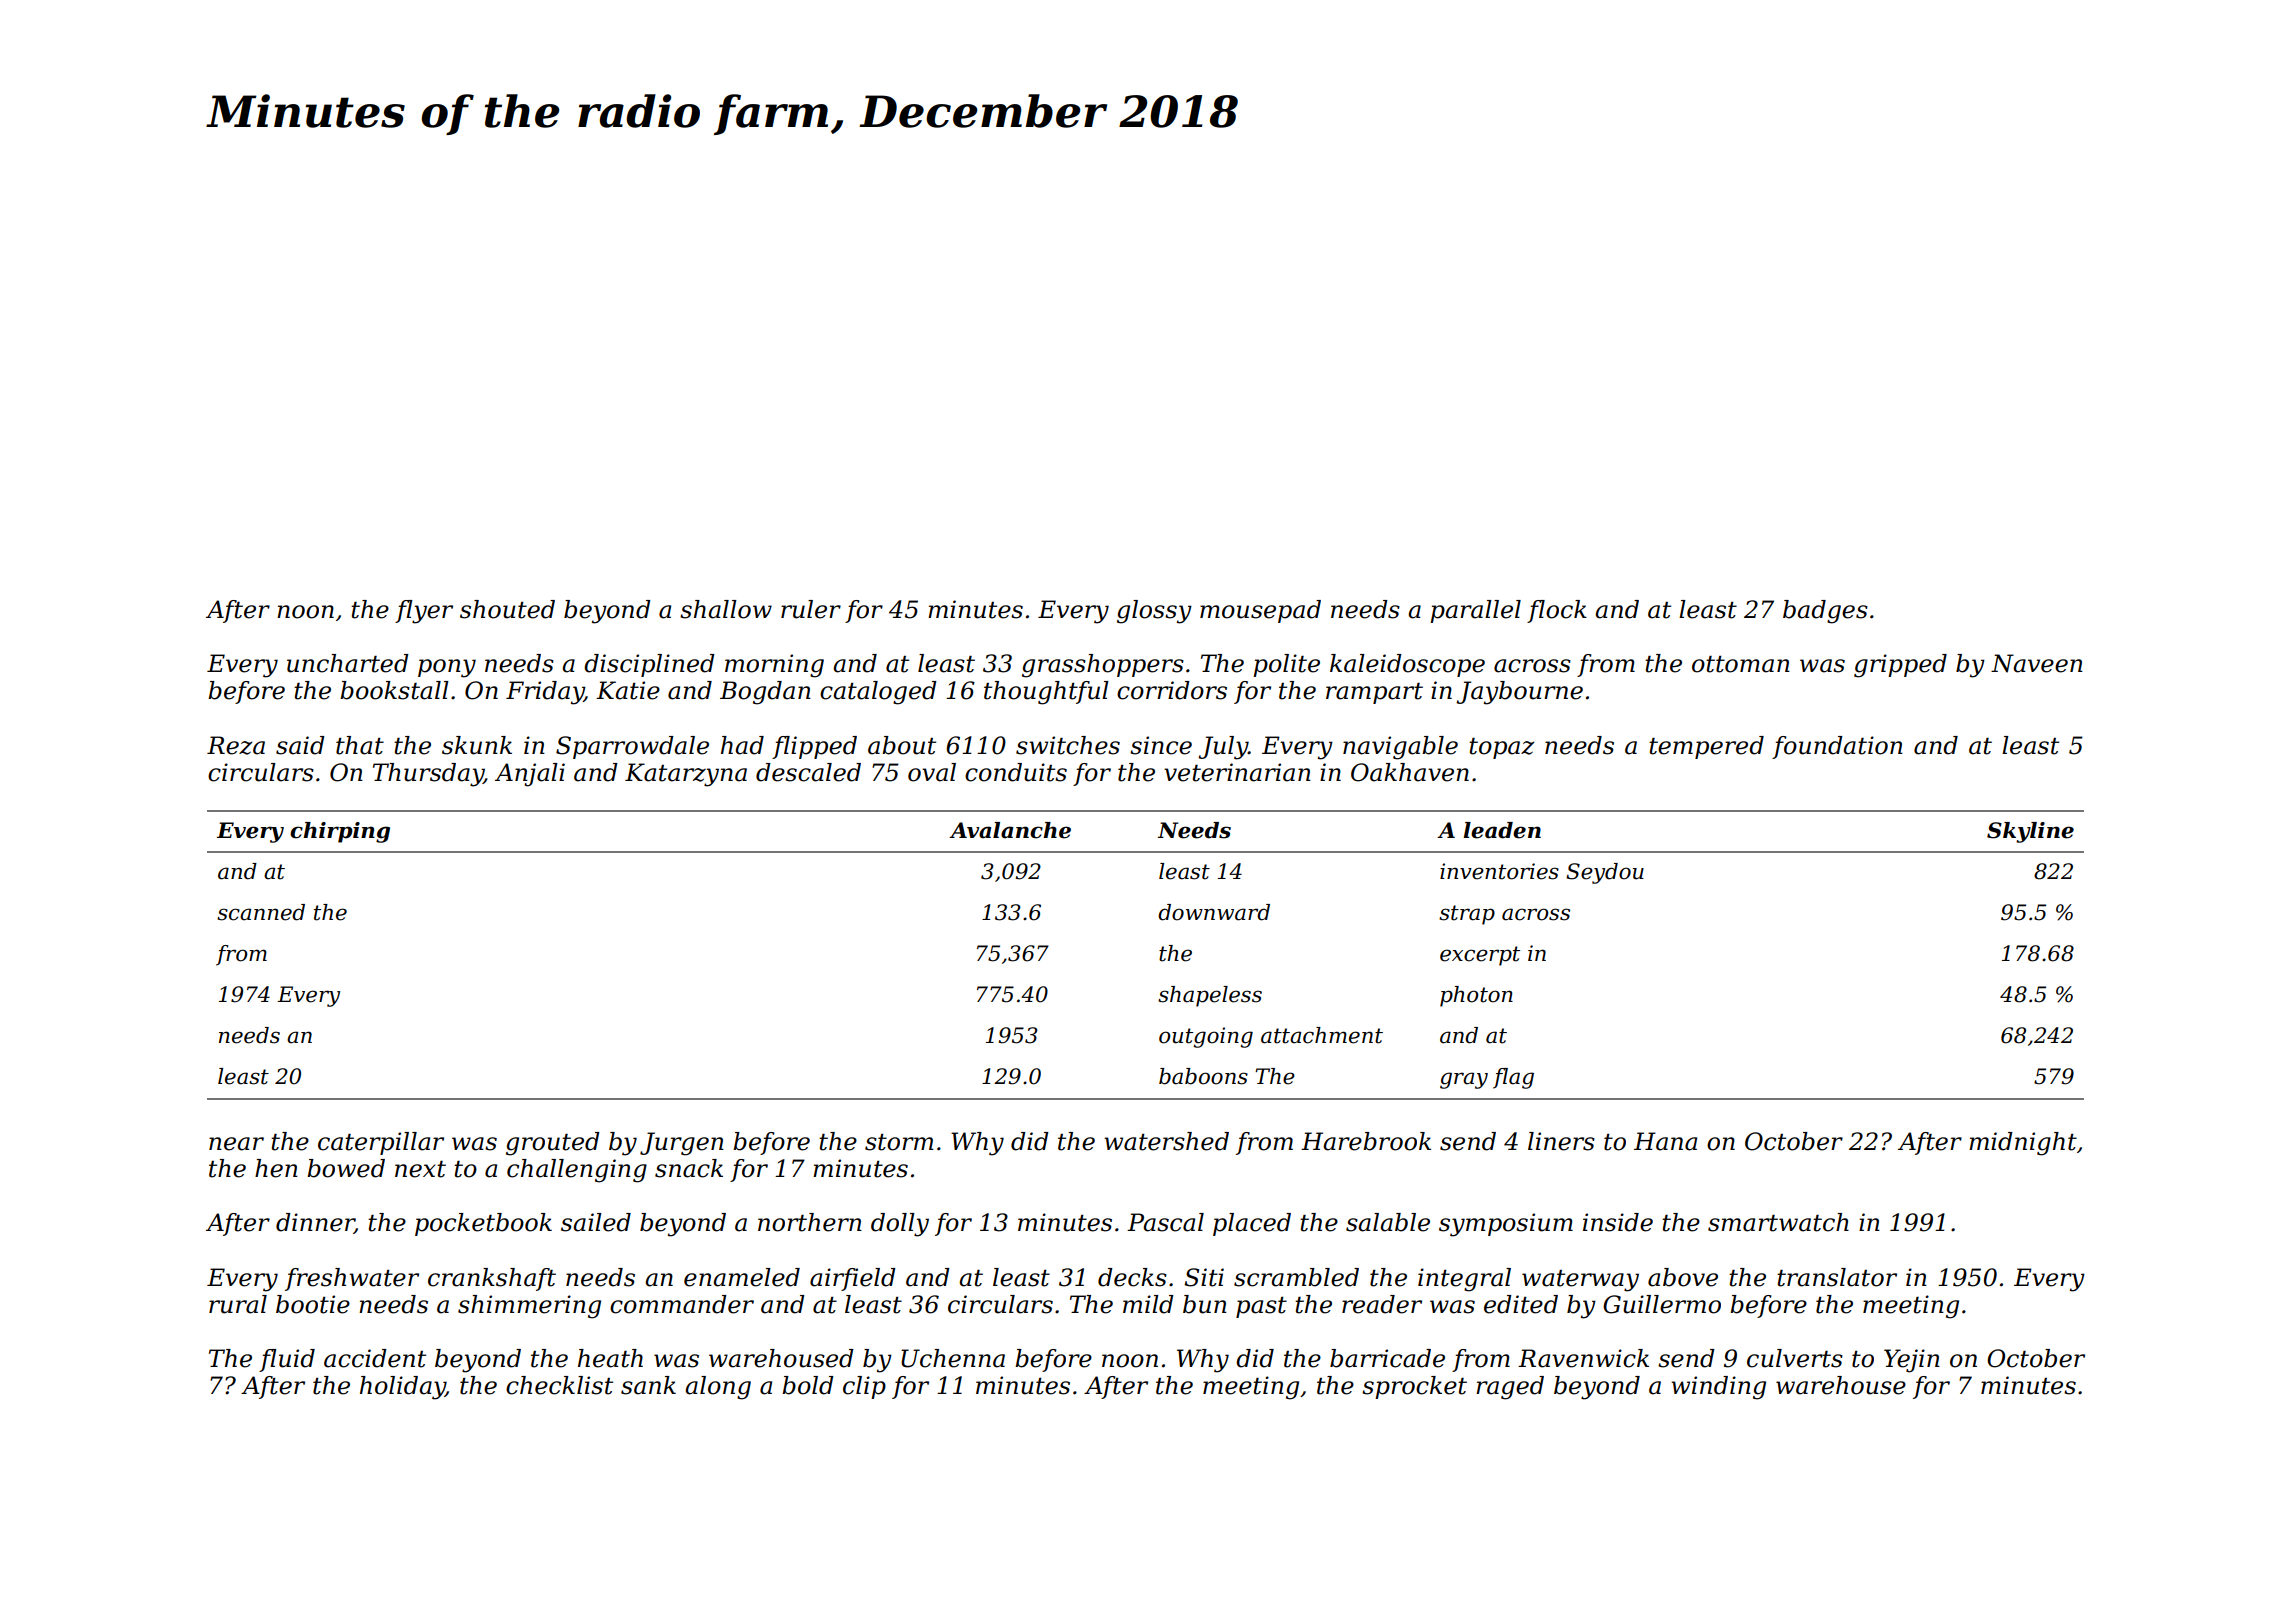  I want to click on dinner, so click(315, 1223).
